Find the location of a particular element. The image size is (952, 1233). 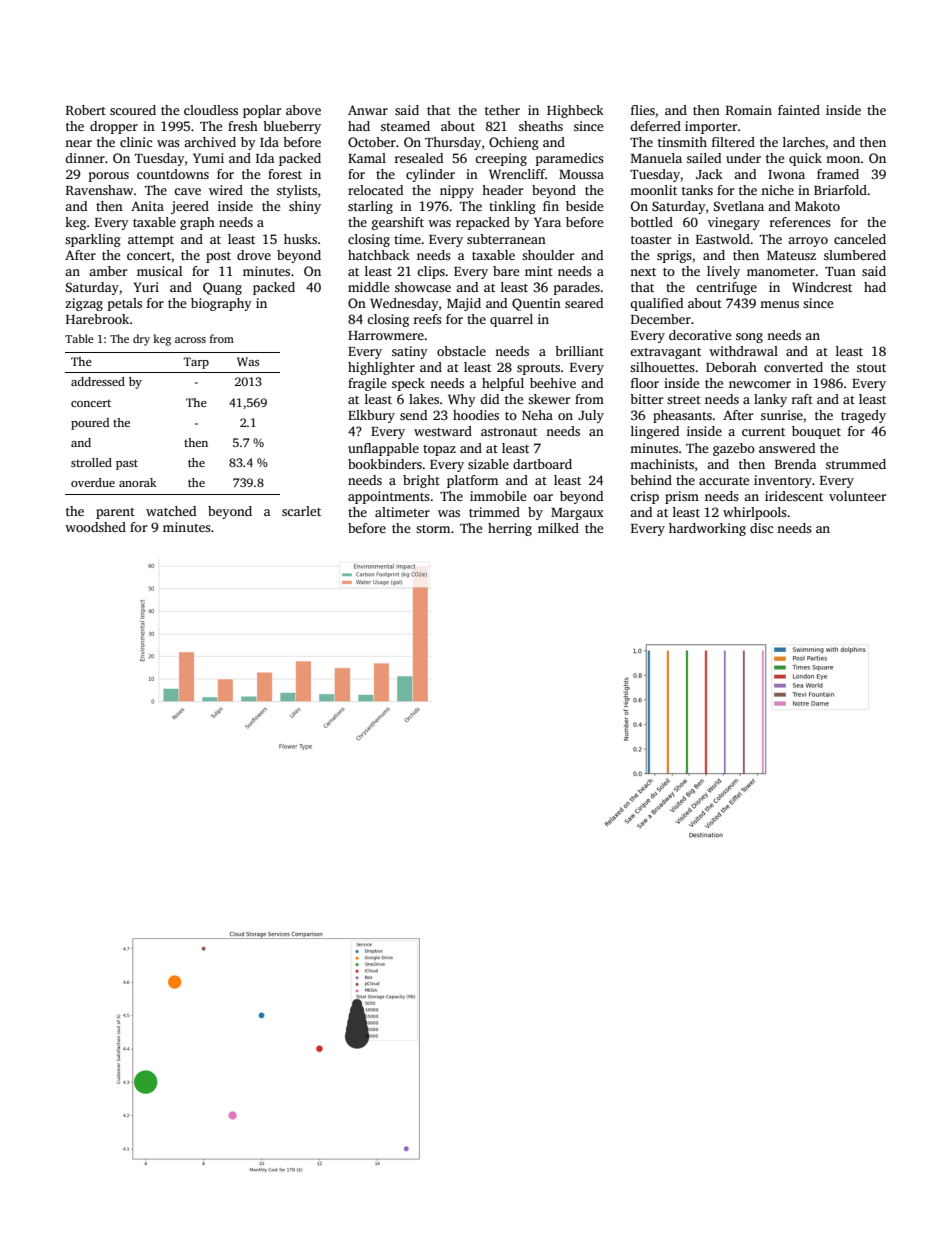

fainted is located at coordinates (799, 110).
